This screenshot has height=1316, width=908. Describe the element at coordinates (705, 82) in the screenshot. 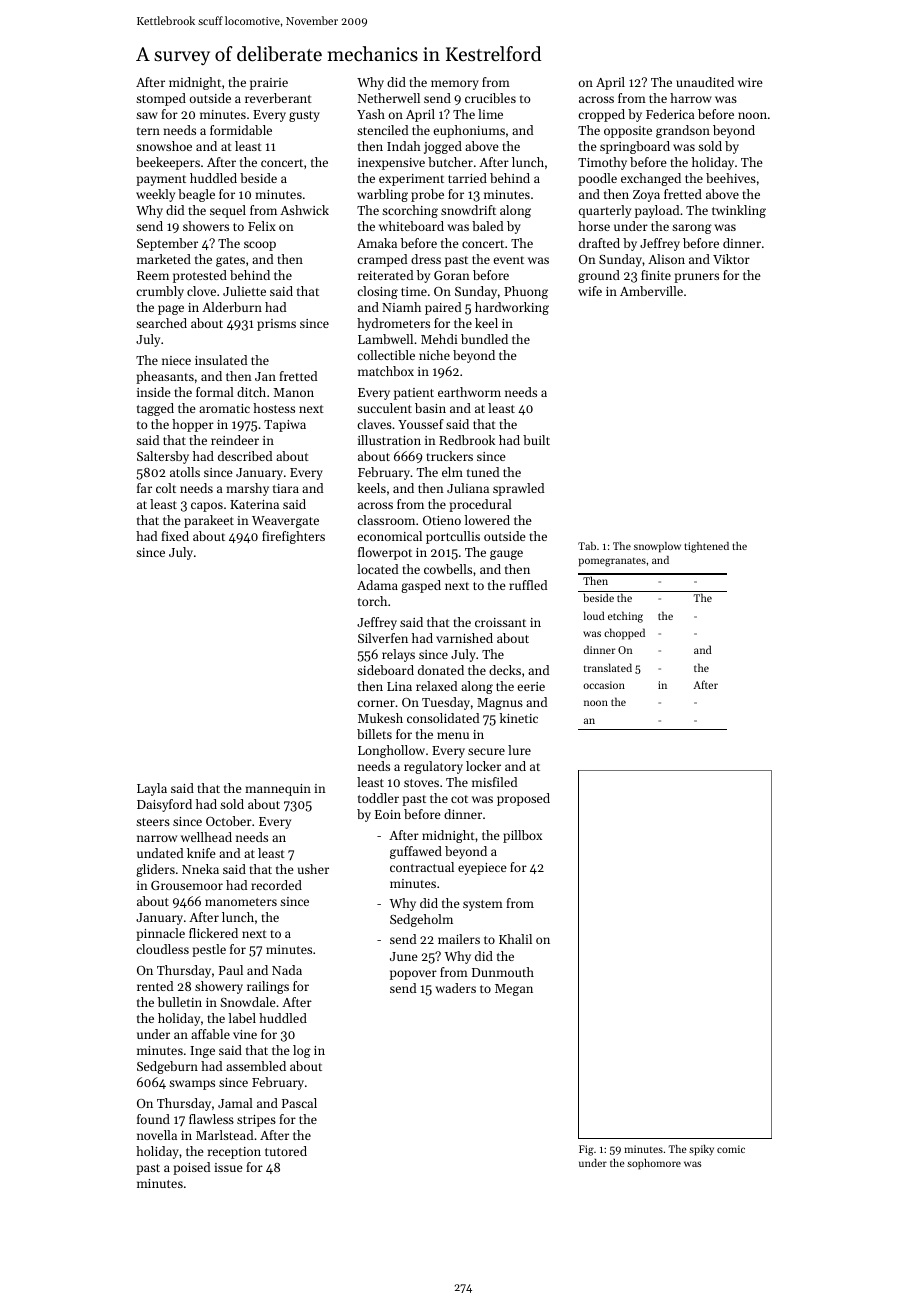

I see `unaudited` at that location.
